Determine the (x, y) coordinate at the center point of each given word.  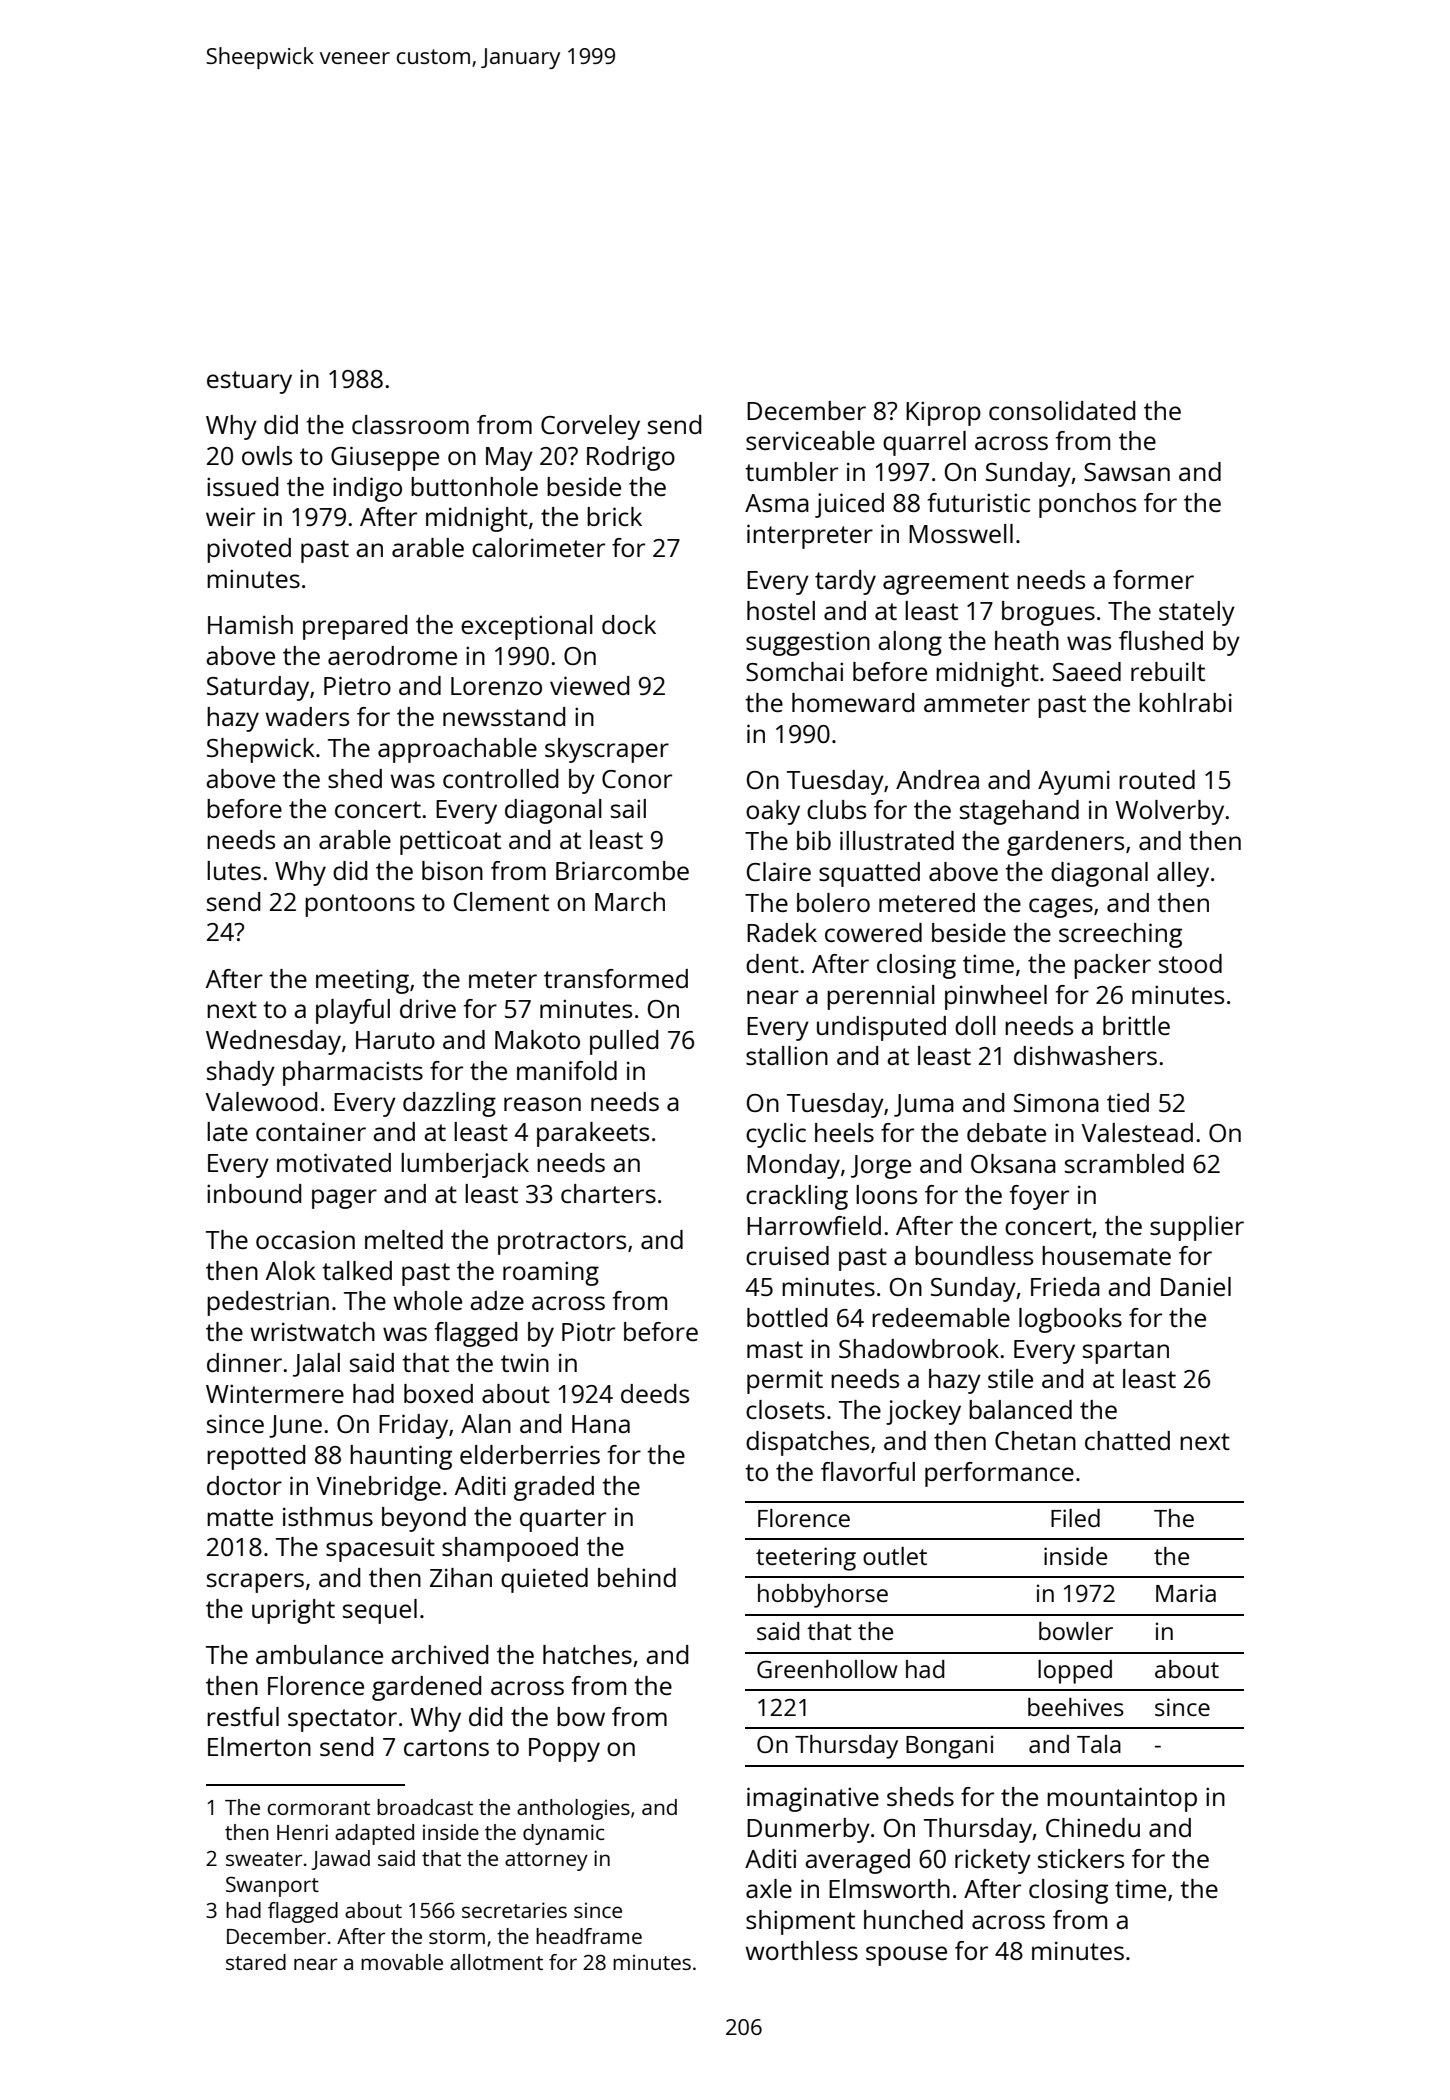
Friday (413, 1426)
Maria (1186, 1593)
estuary (249, 382)
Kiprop (943, 413)
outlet (895, 1556)
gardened (426, 1688)
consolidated (1062, 410)
